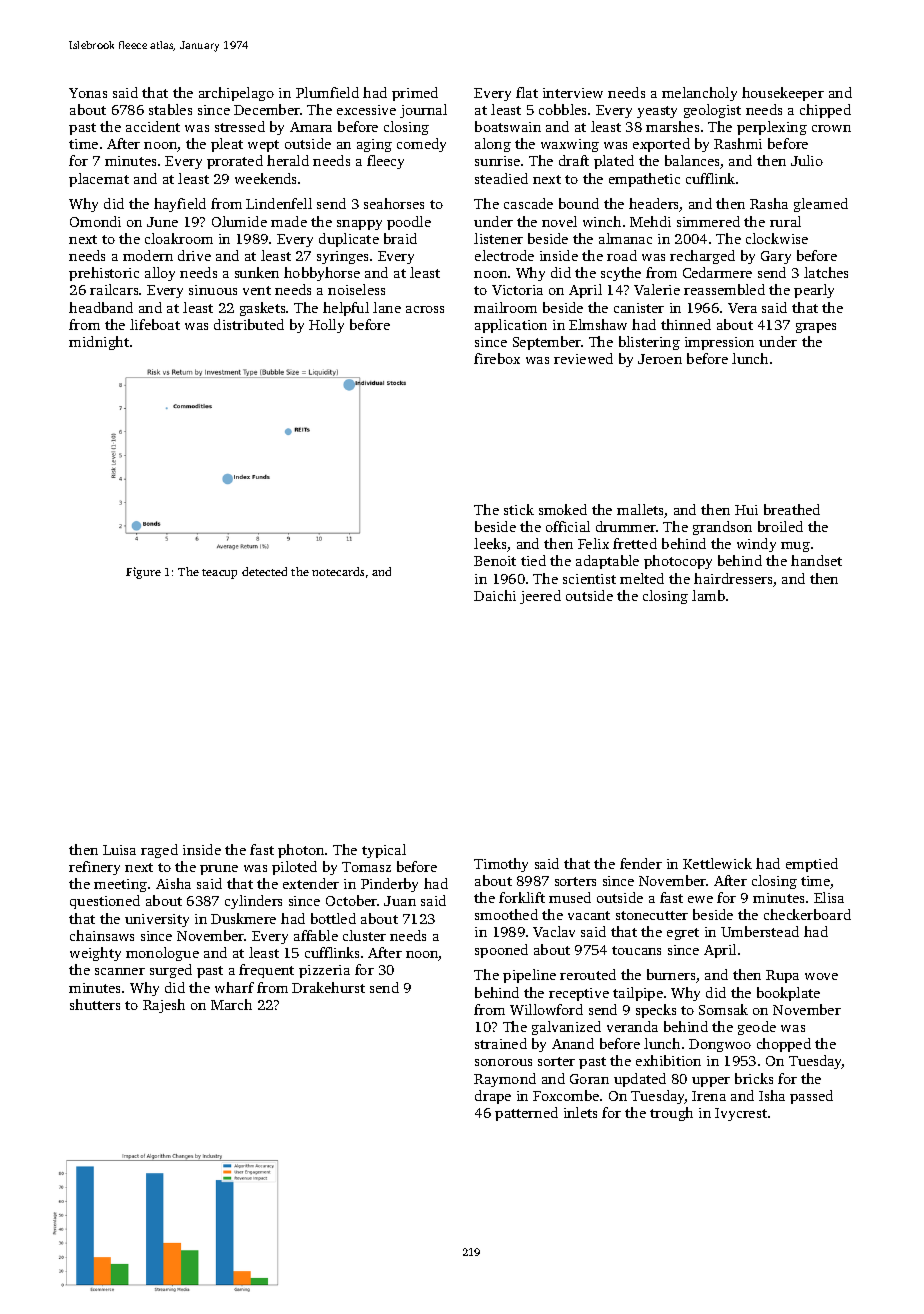  Describe the element at coordinates (155, 324) in the screenshot. I see `lifeboat` at that location.
